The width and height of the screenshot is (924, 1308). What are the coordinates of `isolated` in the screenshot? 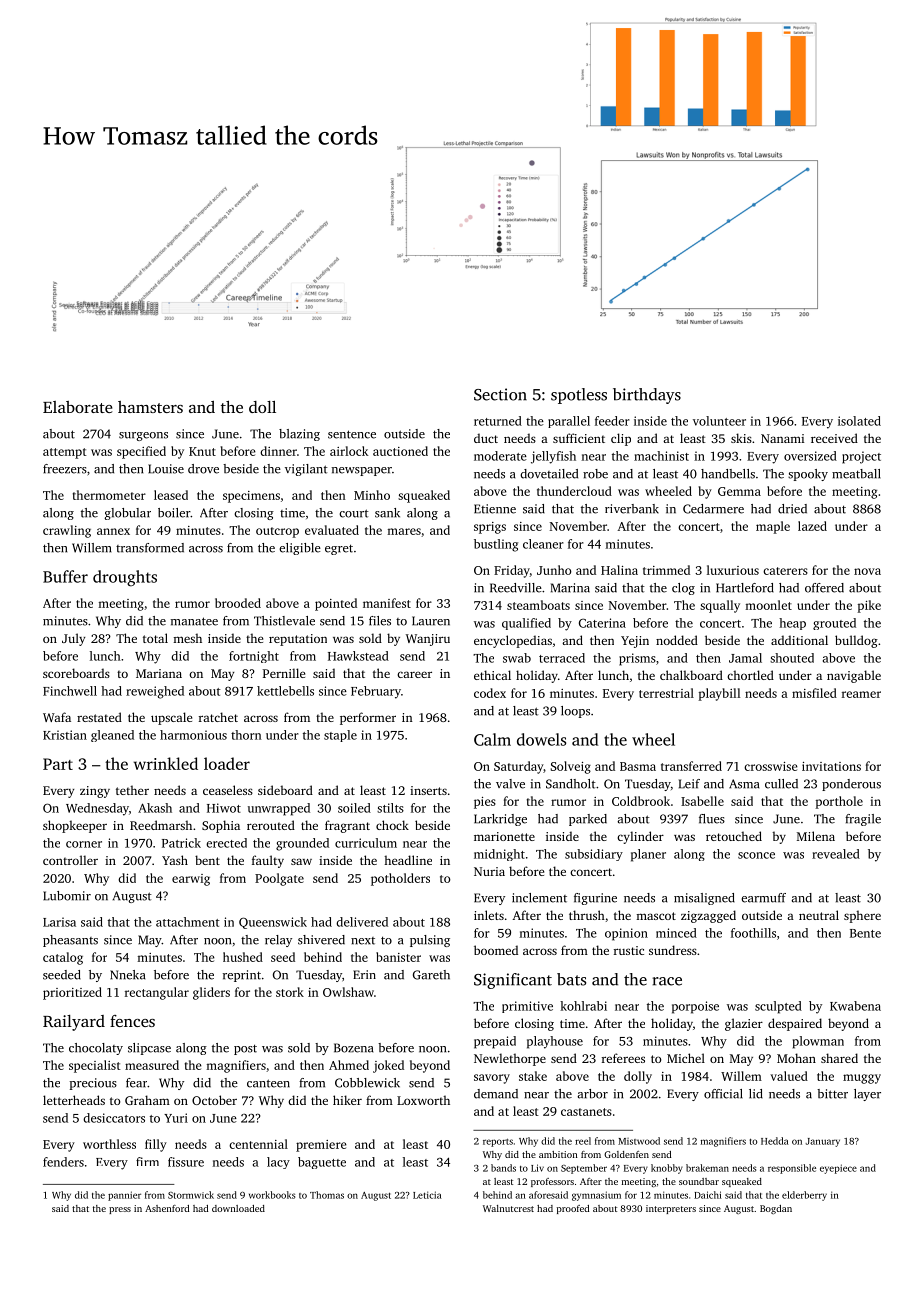 It's located at (859, 421).
